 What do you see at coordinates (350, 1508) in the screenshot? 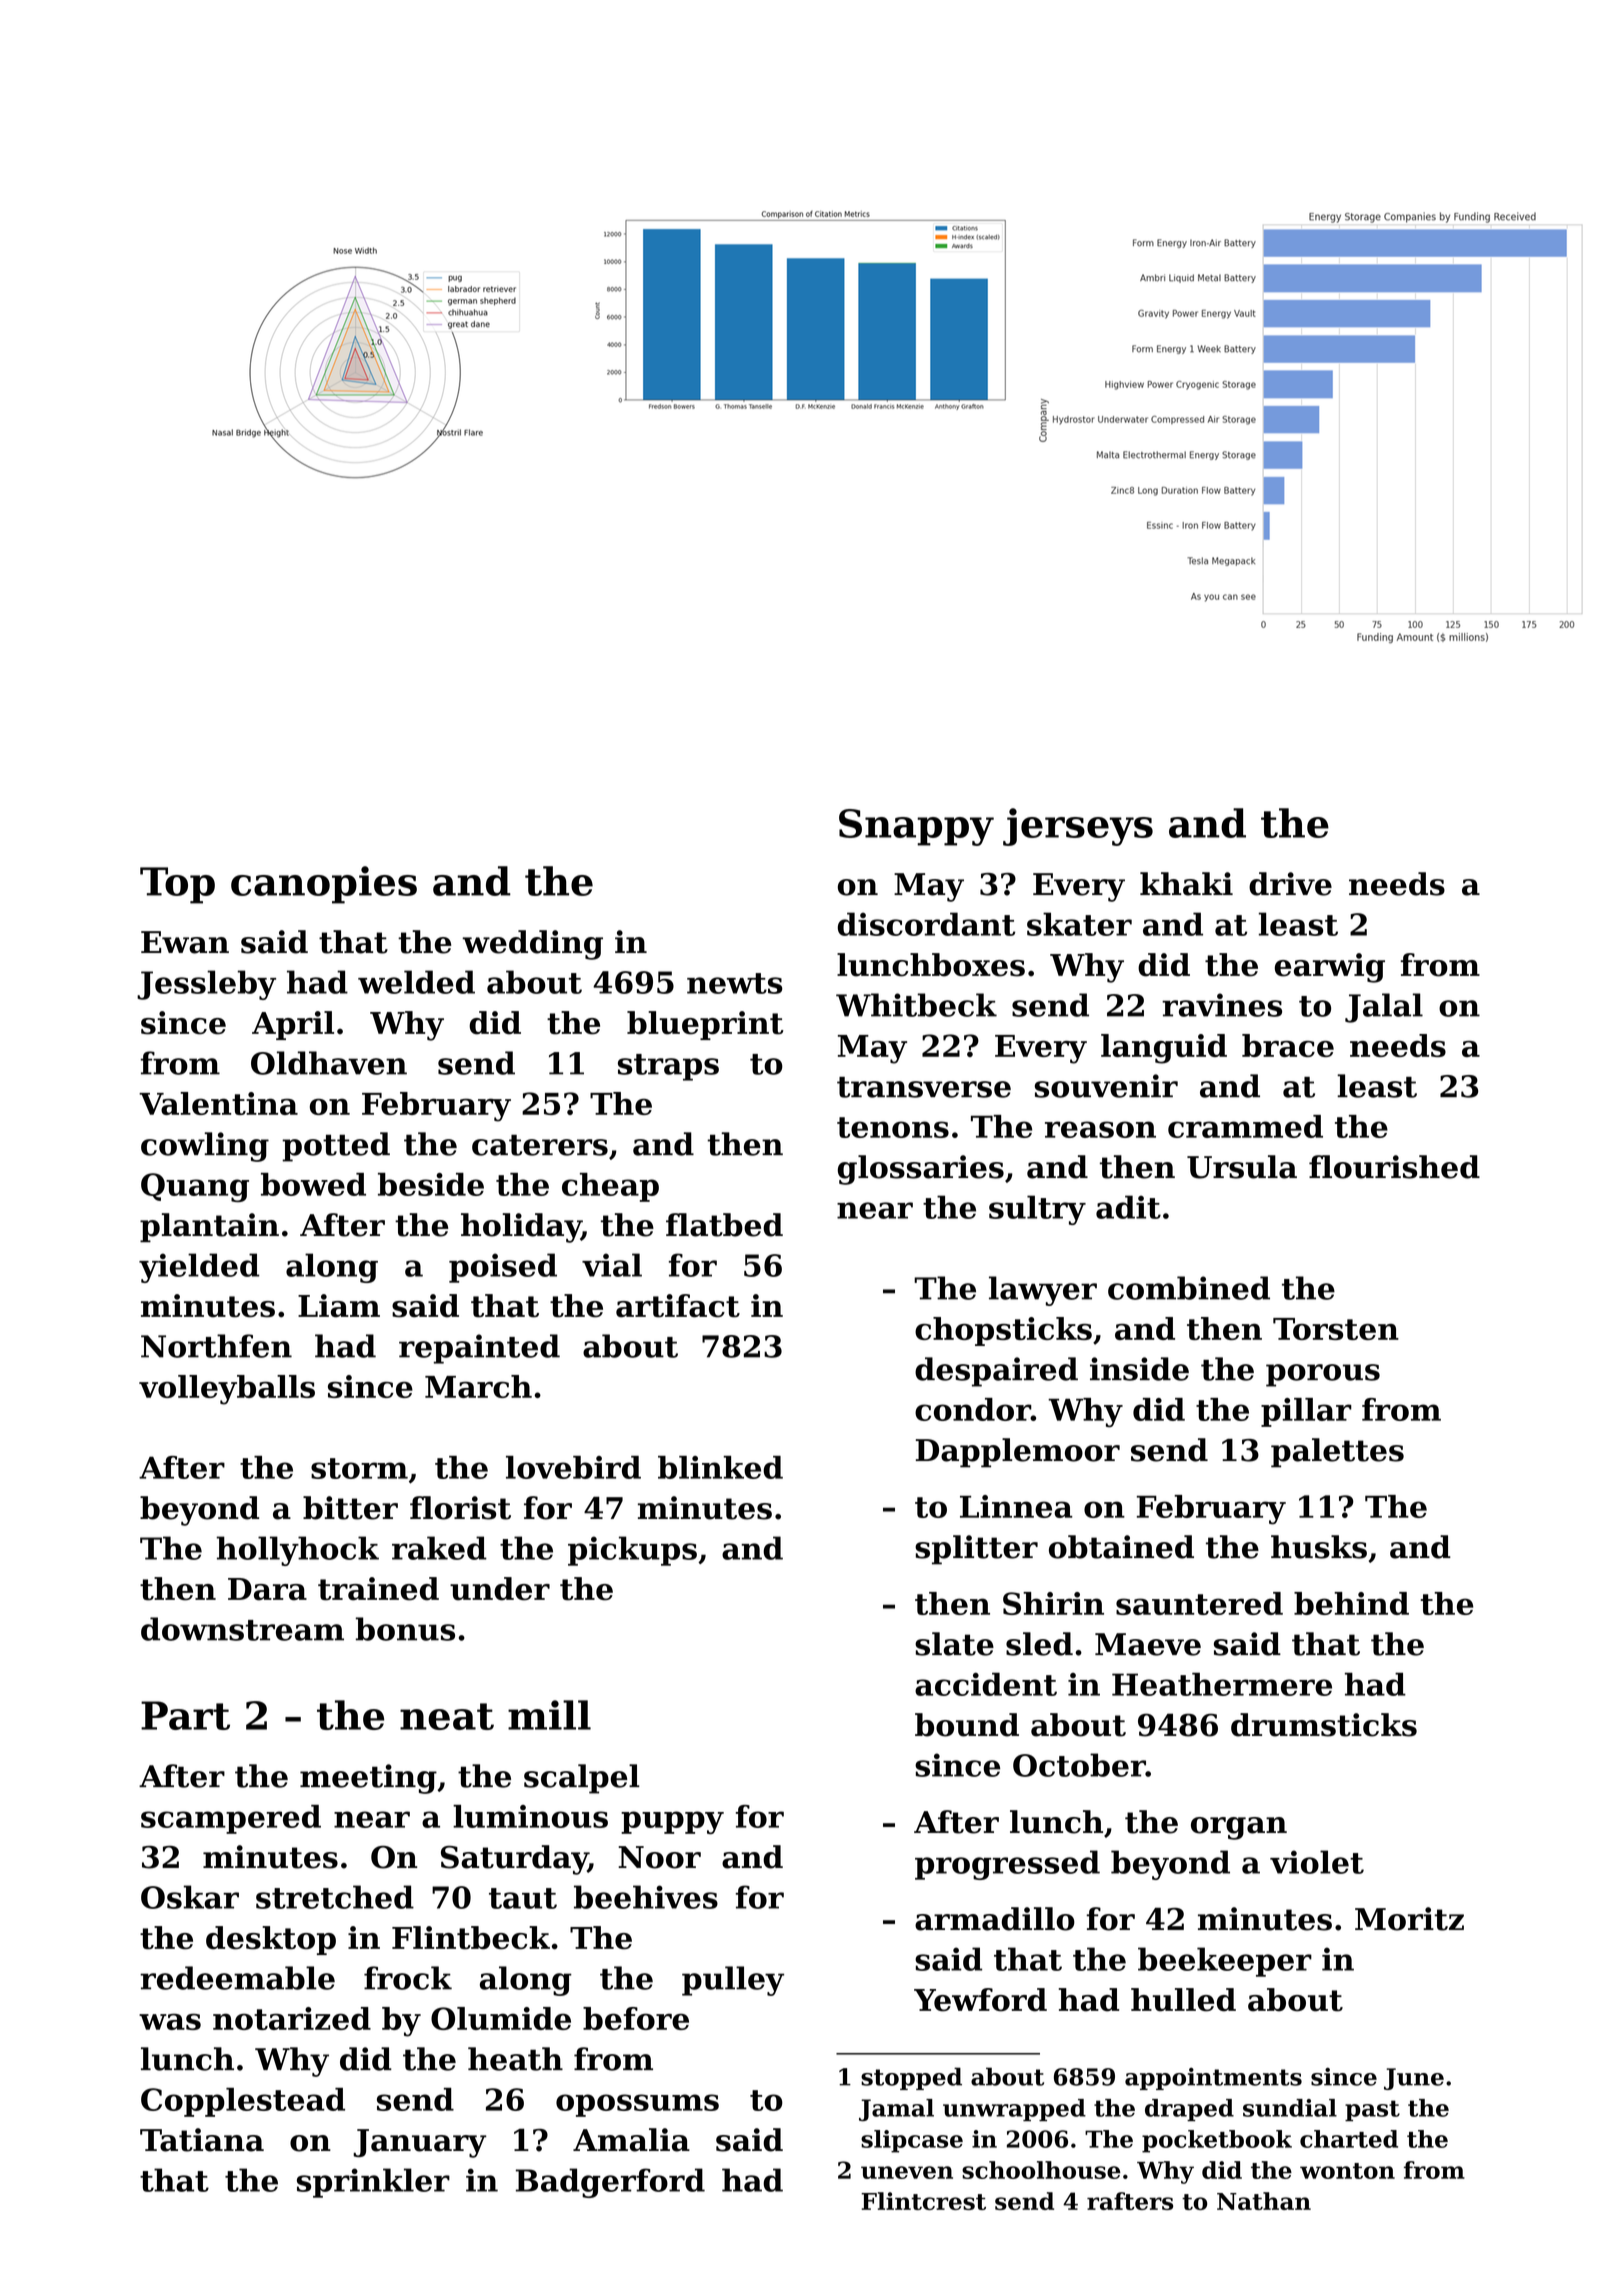
I see `bitter` at bounding box center [350, 1508].
